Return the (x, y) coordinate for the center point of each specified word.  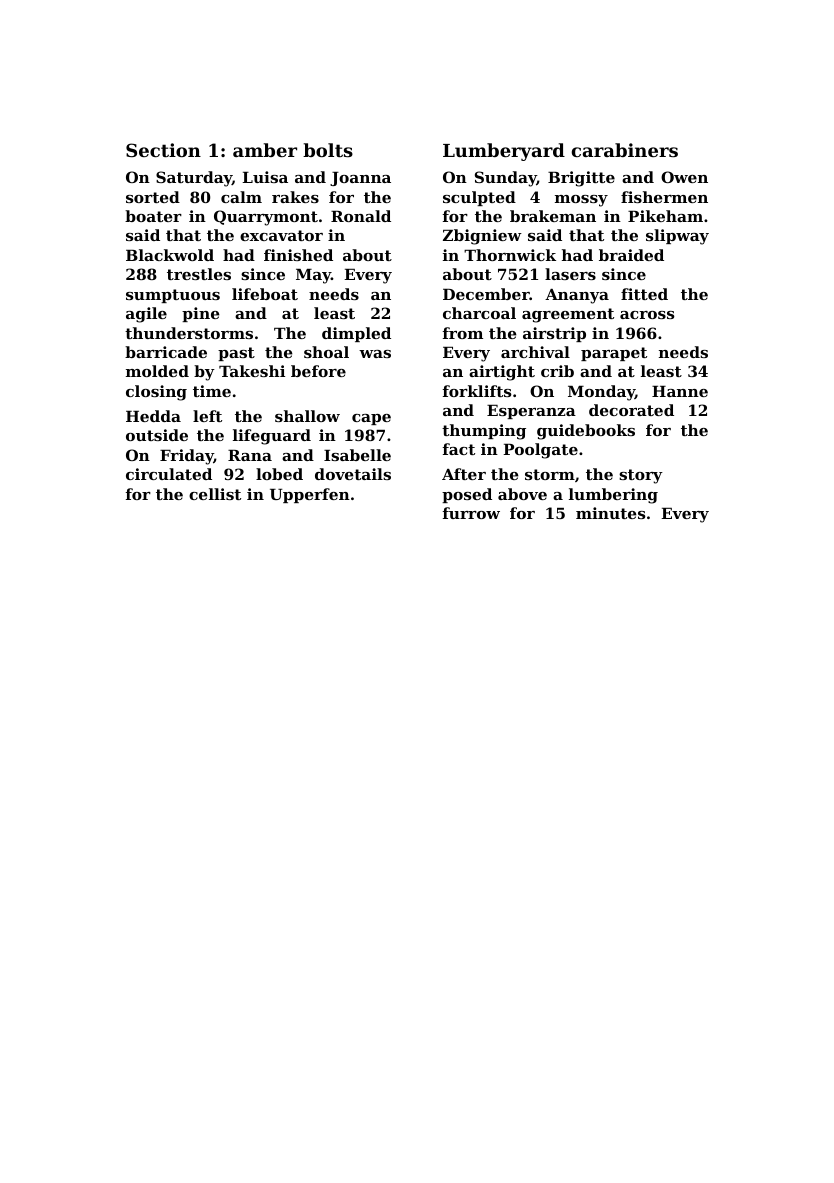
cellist (215, 494)
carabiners (625, 150)
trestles (199, 274)
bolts (328, 150)
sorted (153, 197)
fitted (644, 294)
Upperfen (310, 495)
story (641, 476)
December (486, 294)
